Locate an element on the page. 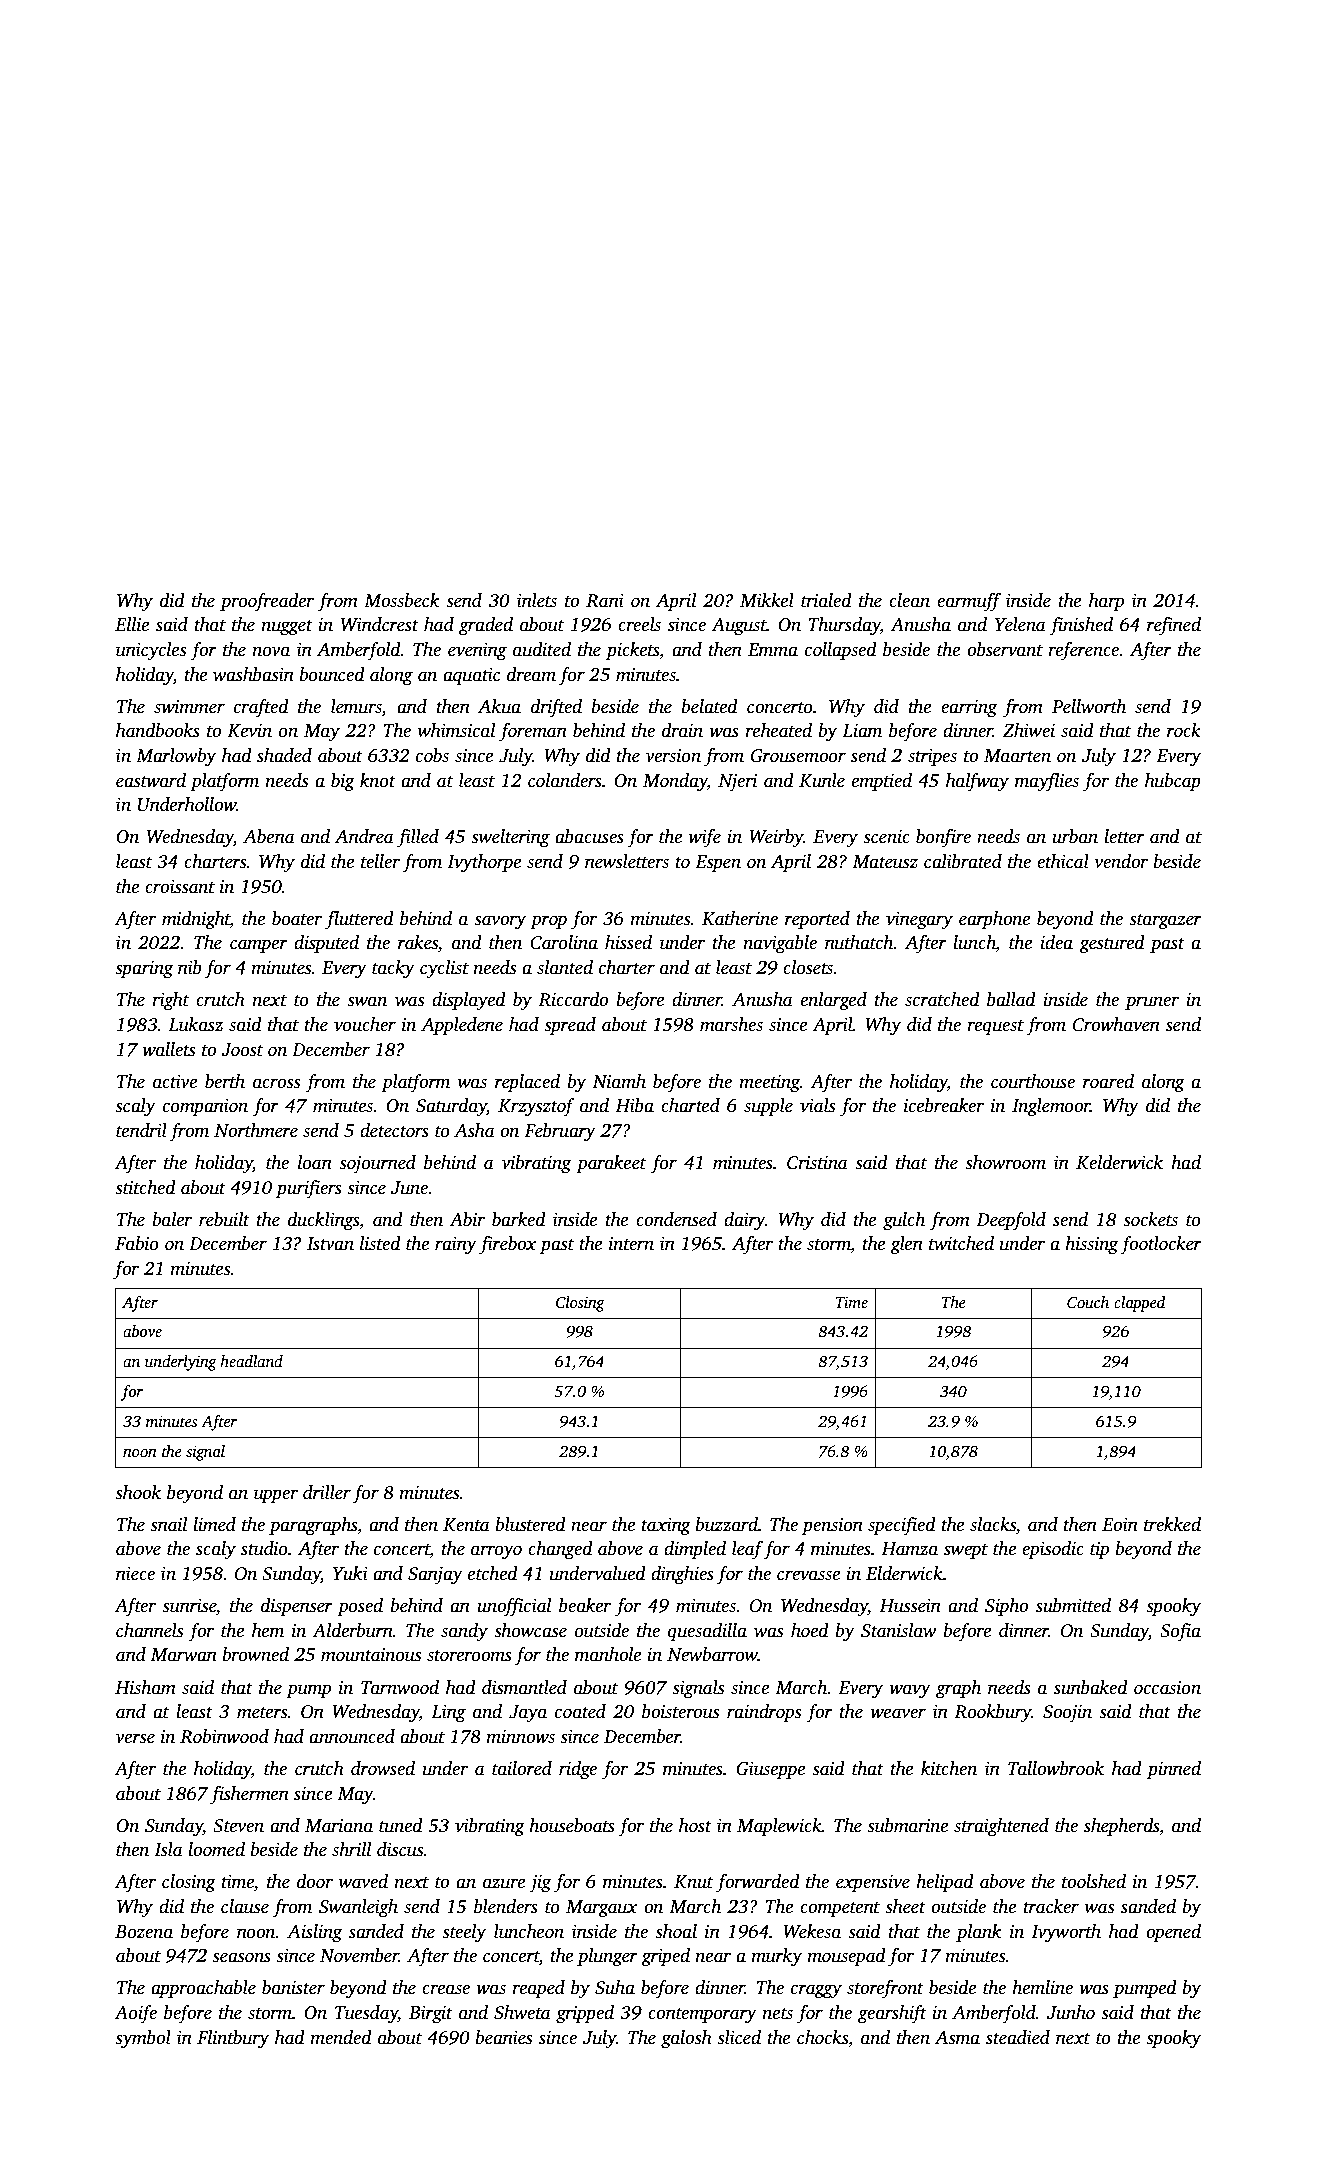  crevasse is located at coordinates (809, 1575).
